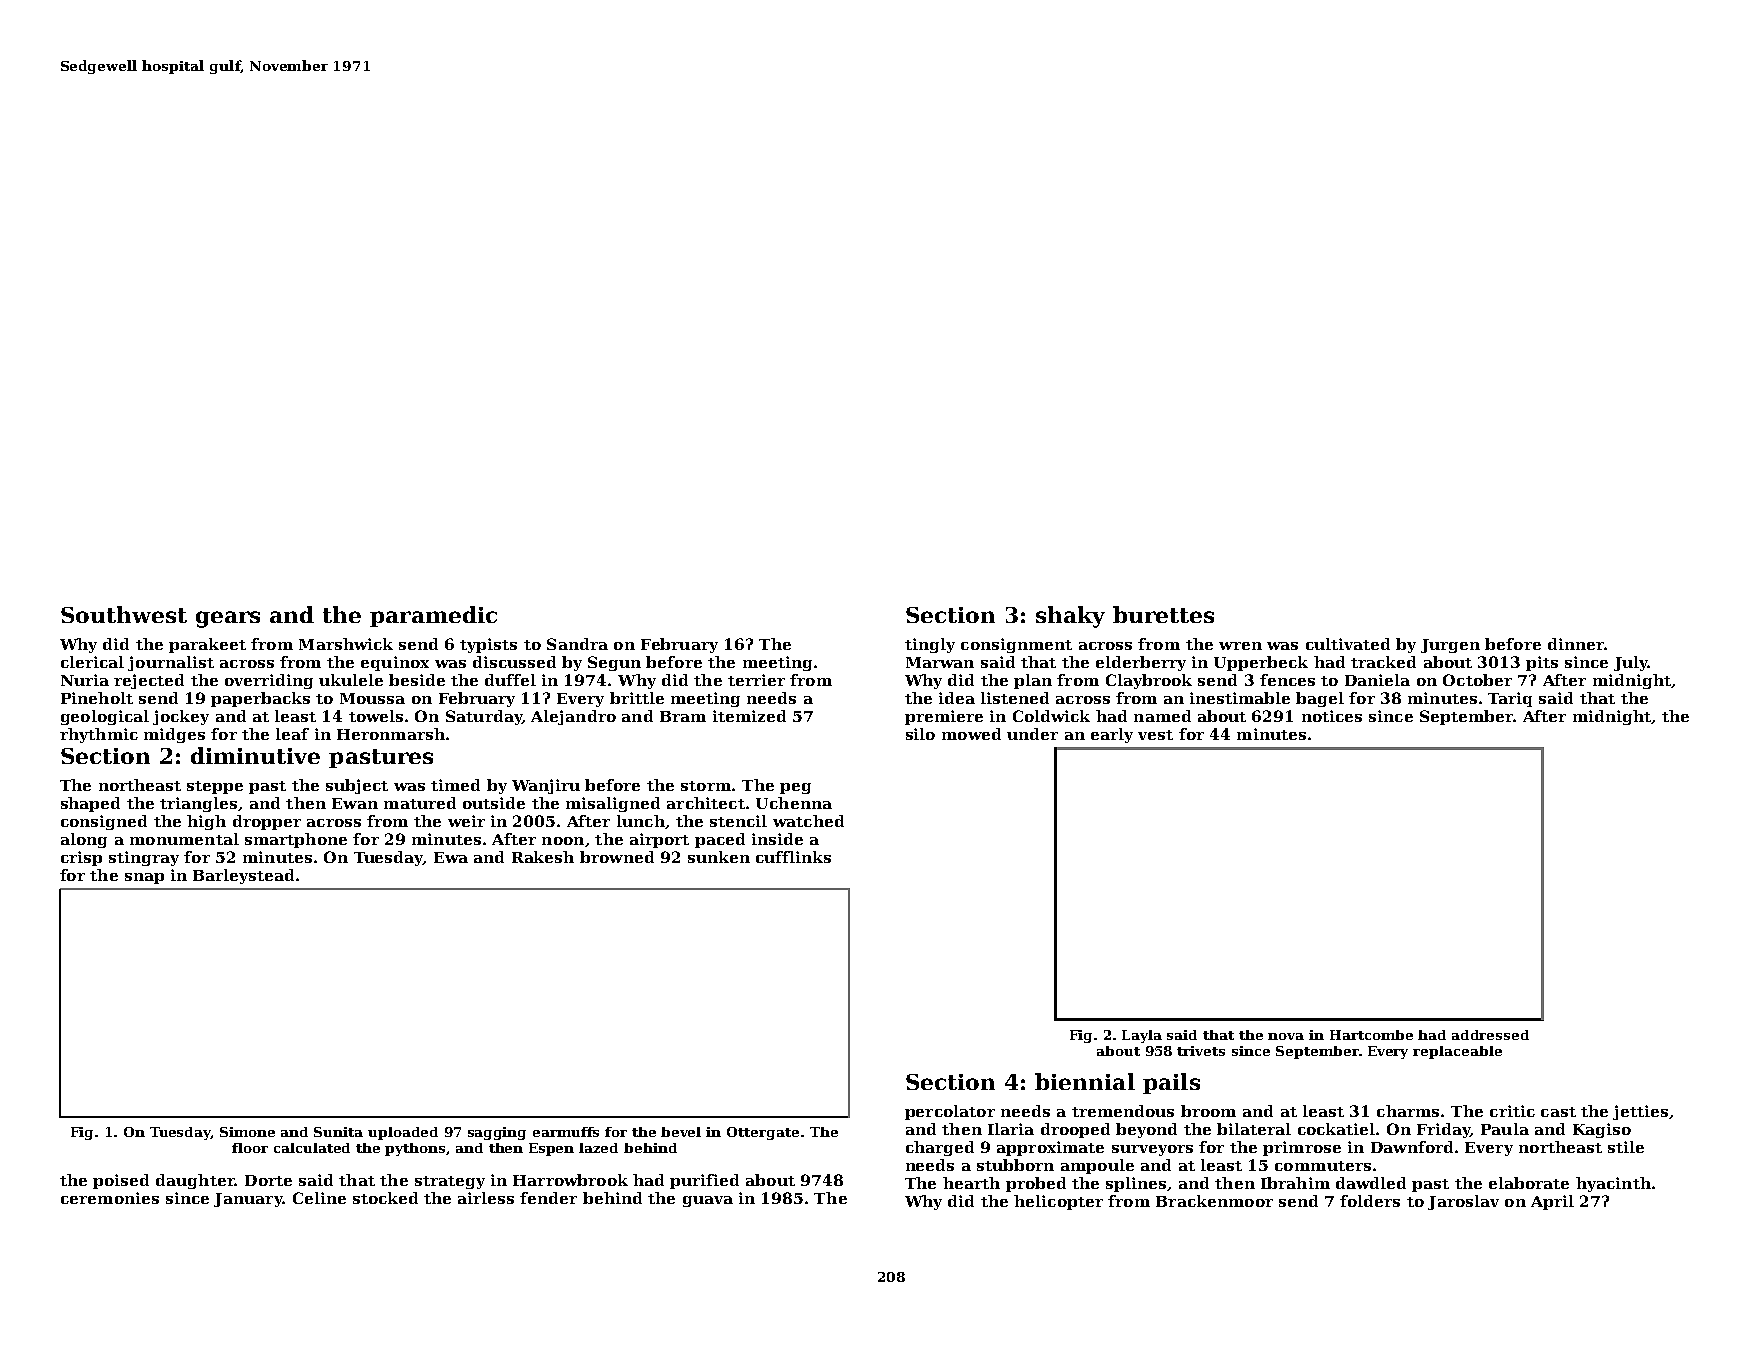 This screenshot has height=1355, width=1754. I want to click on rhythmic, so click(99, 735).
